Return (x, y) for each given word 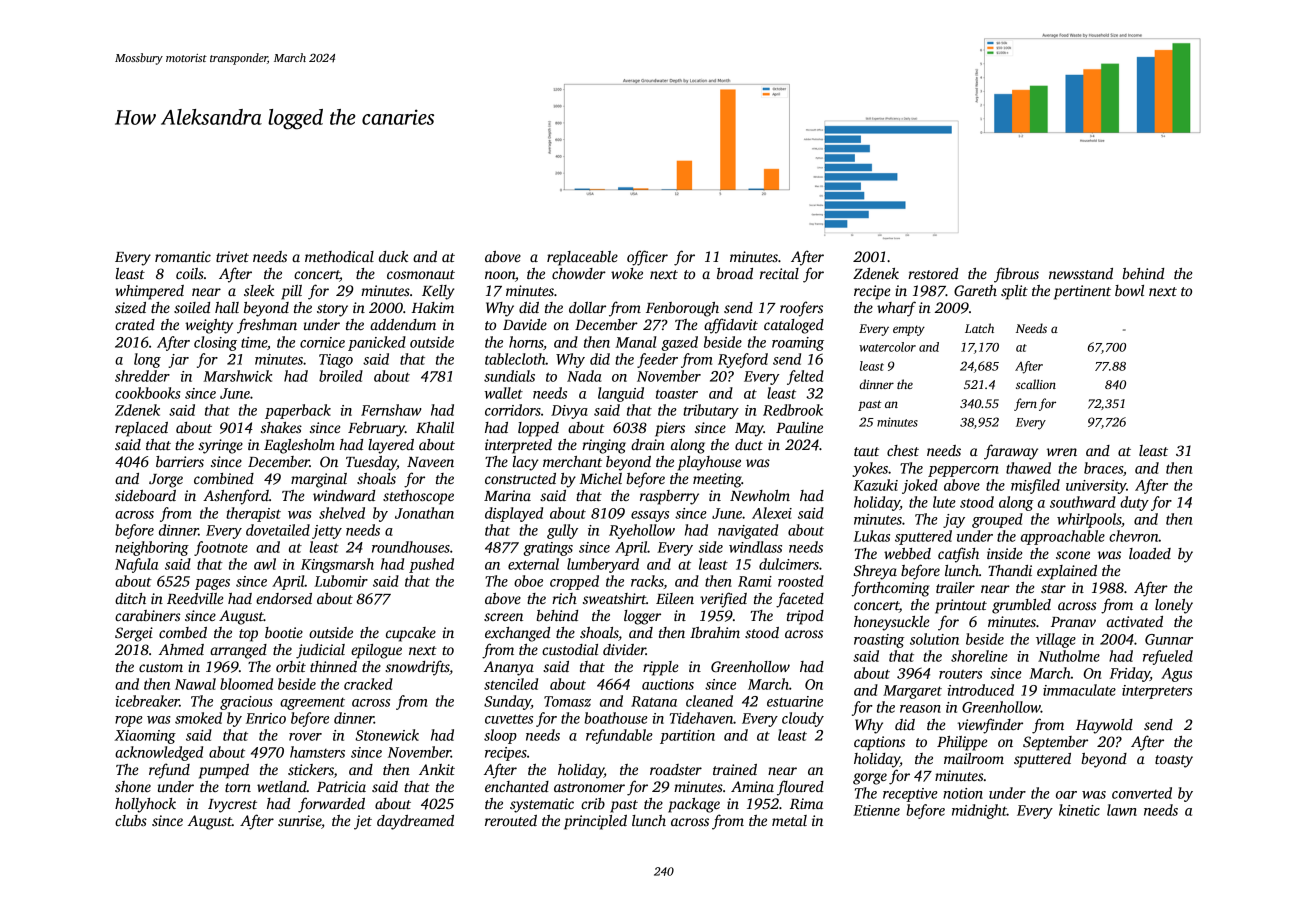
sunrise (299, 820)
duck (393, 256)
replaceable (582, 258)
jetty (327, 532)
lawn (1122, 810)
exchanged (517, 634)
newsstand (1081, 273)
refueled (1168, 657)
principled (595, 822)
